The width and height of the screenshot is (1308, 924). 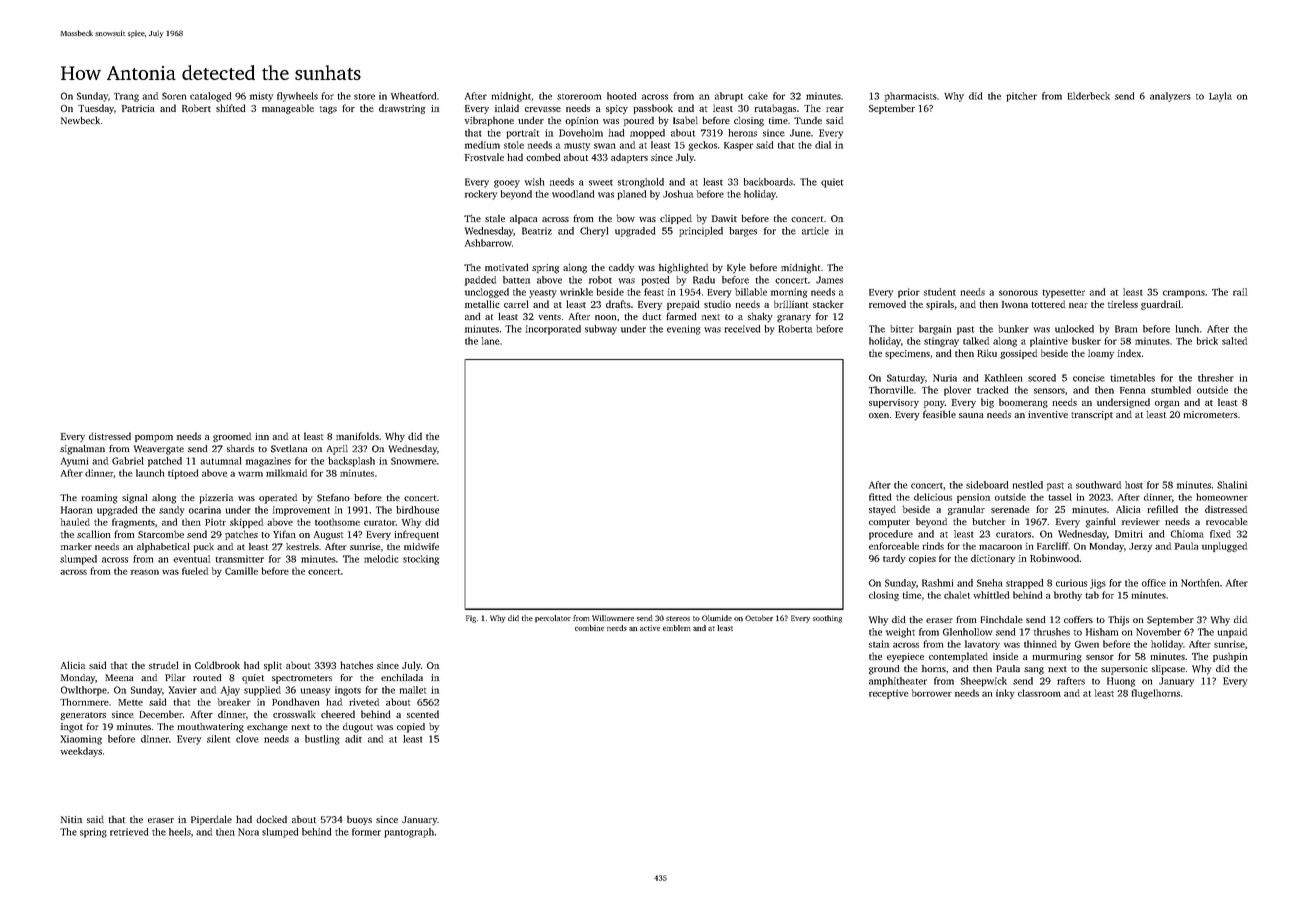 I want to click on Elderbeck, so click(x=1088, y=96).
